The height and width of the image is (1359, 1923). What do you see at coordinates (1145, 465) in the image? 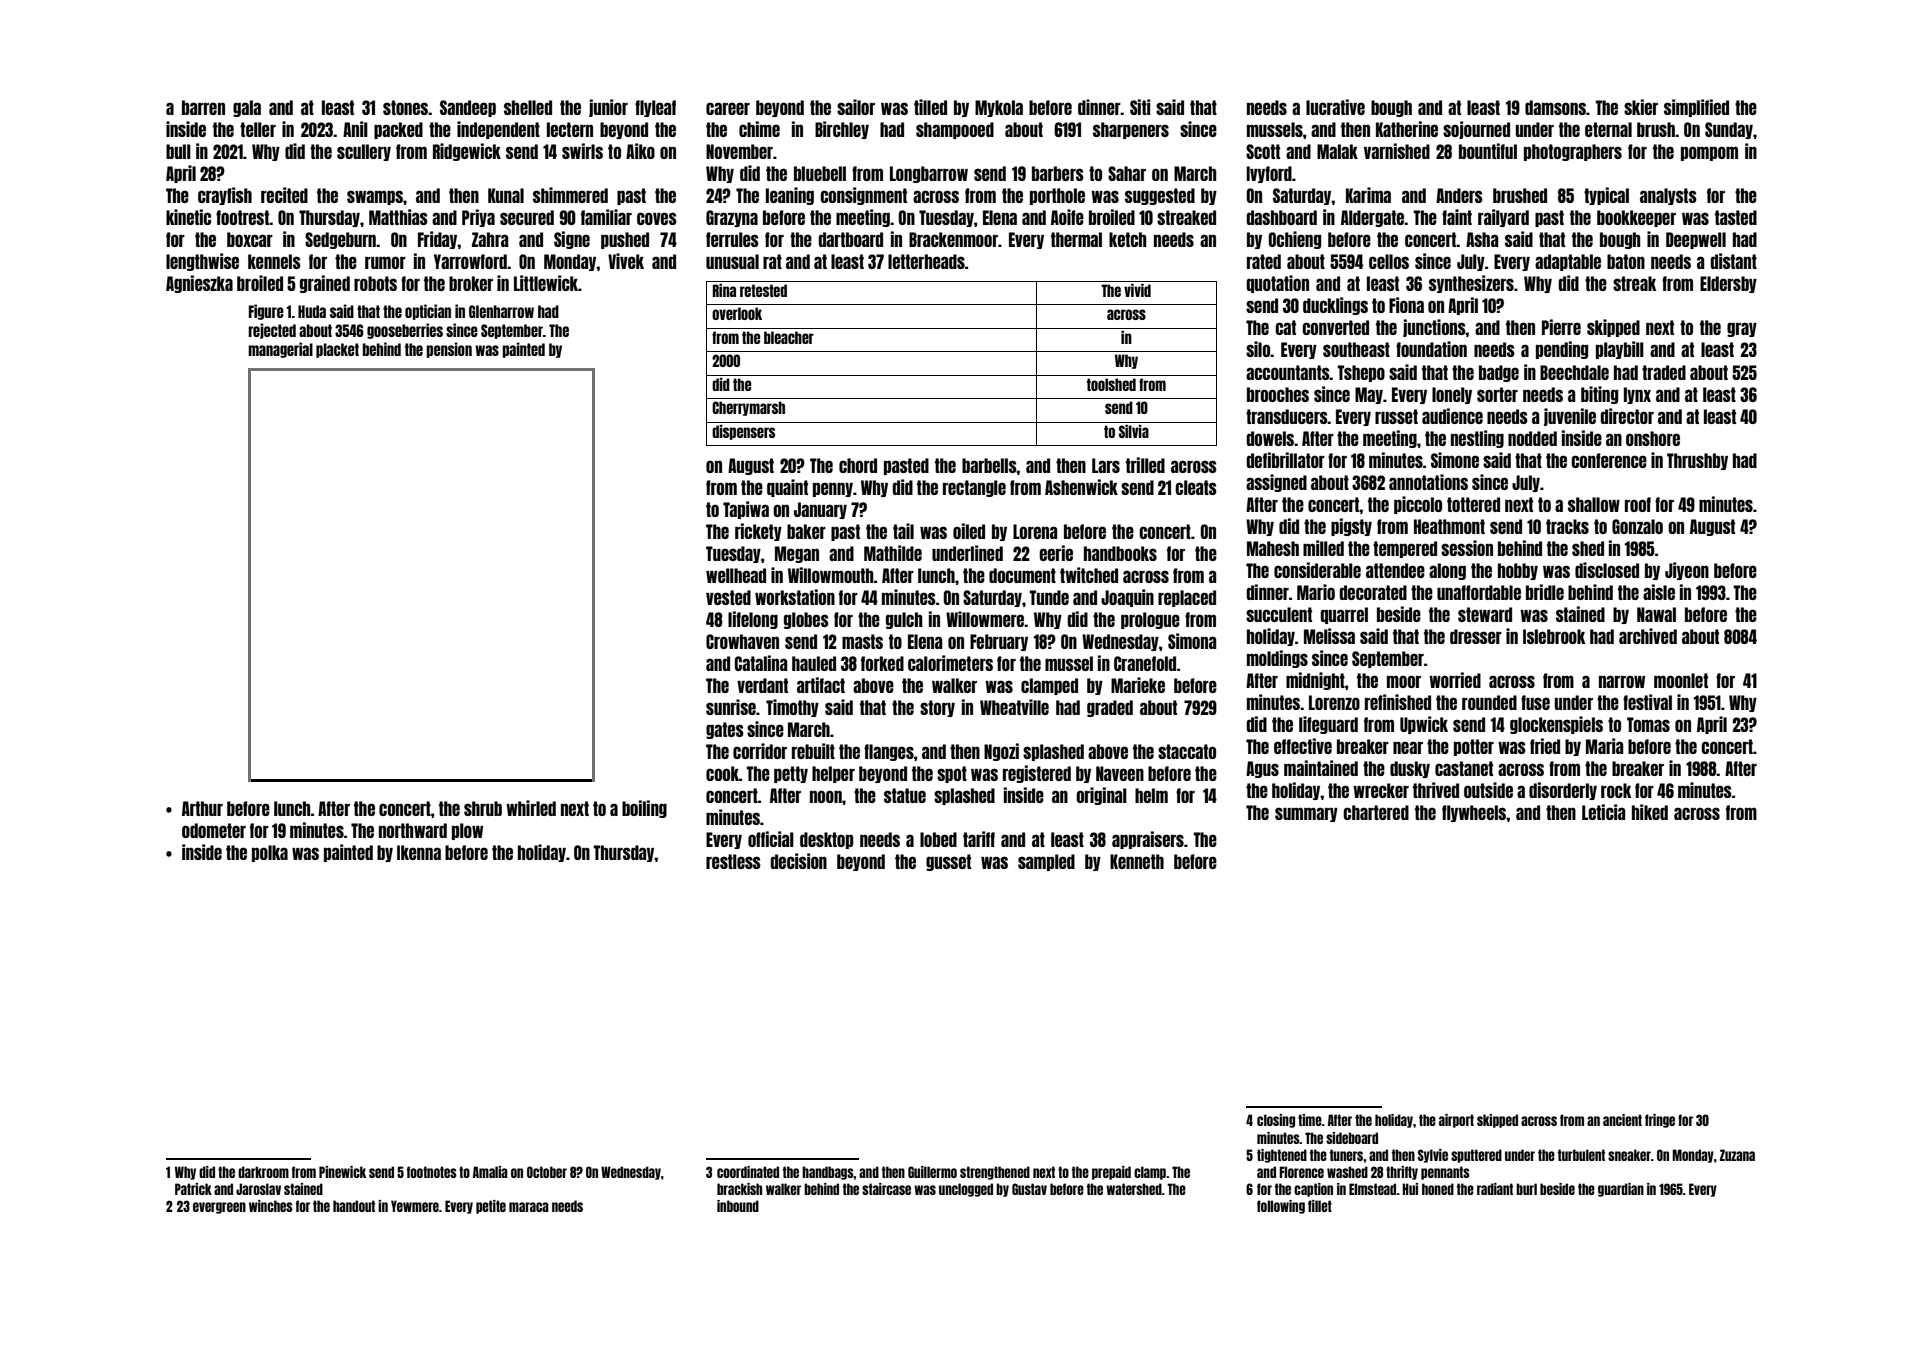
I see `trilled` at bounding box center [1145, 465].
